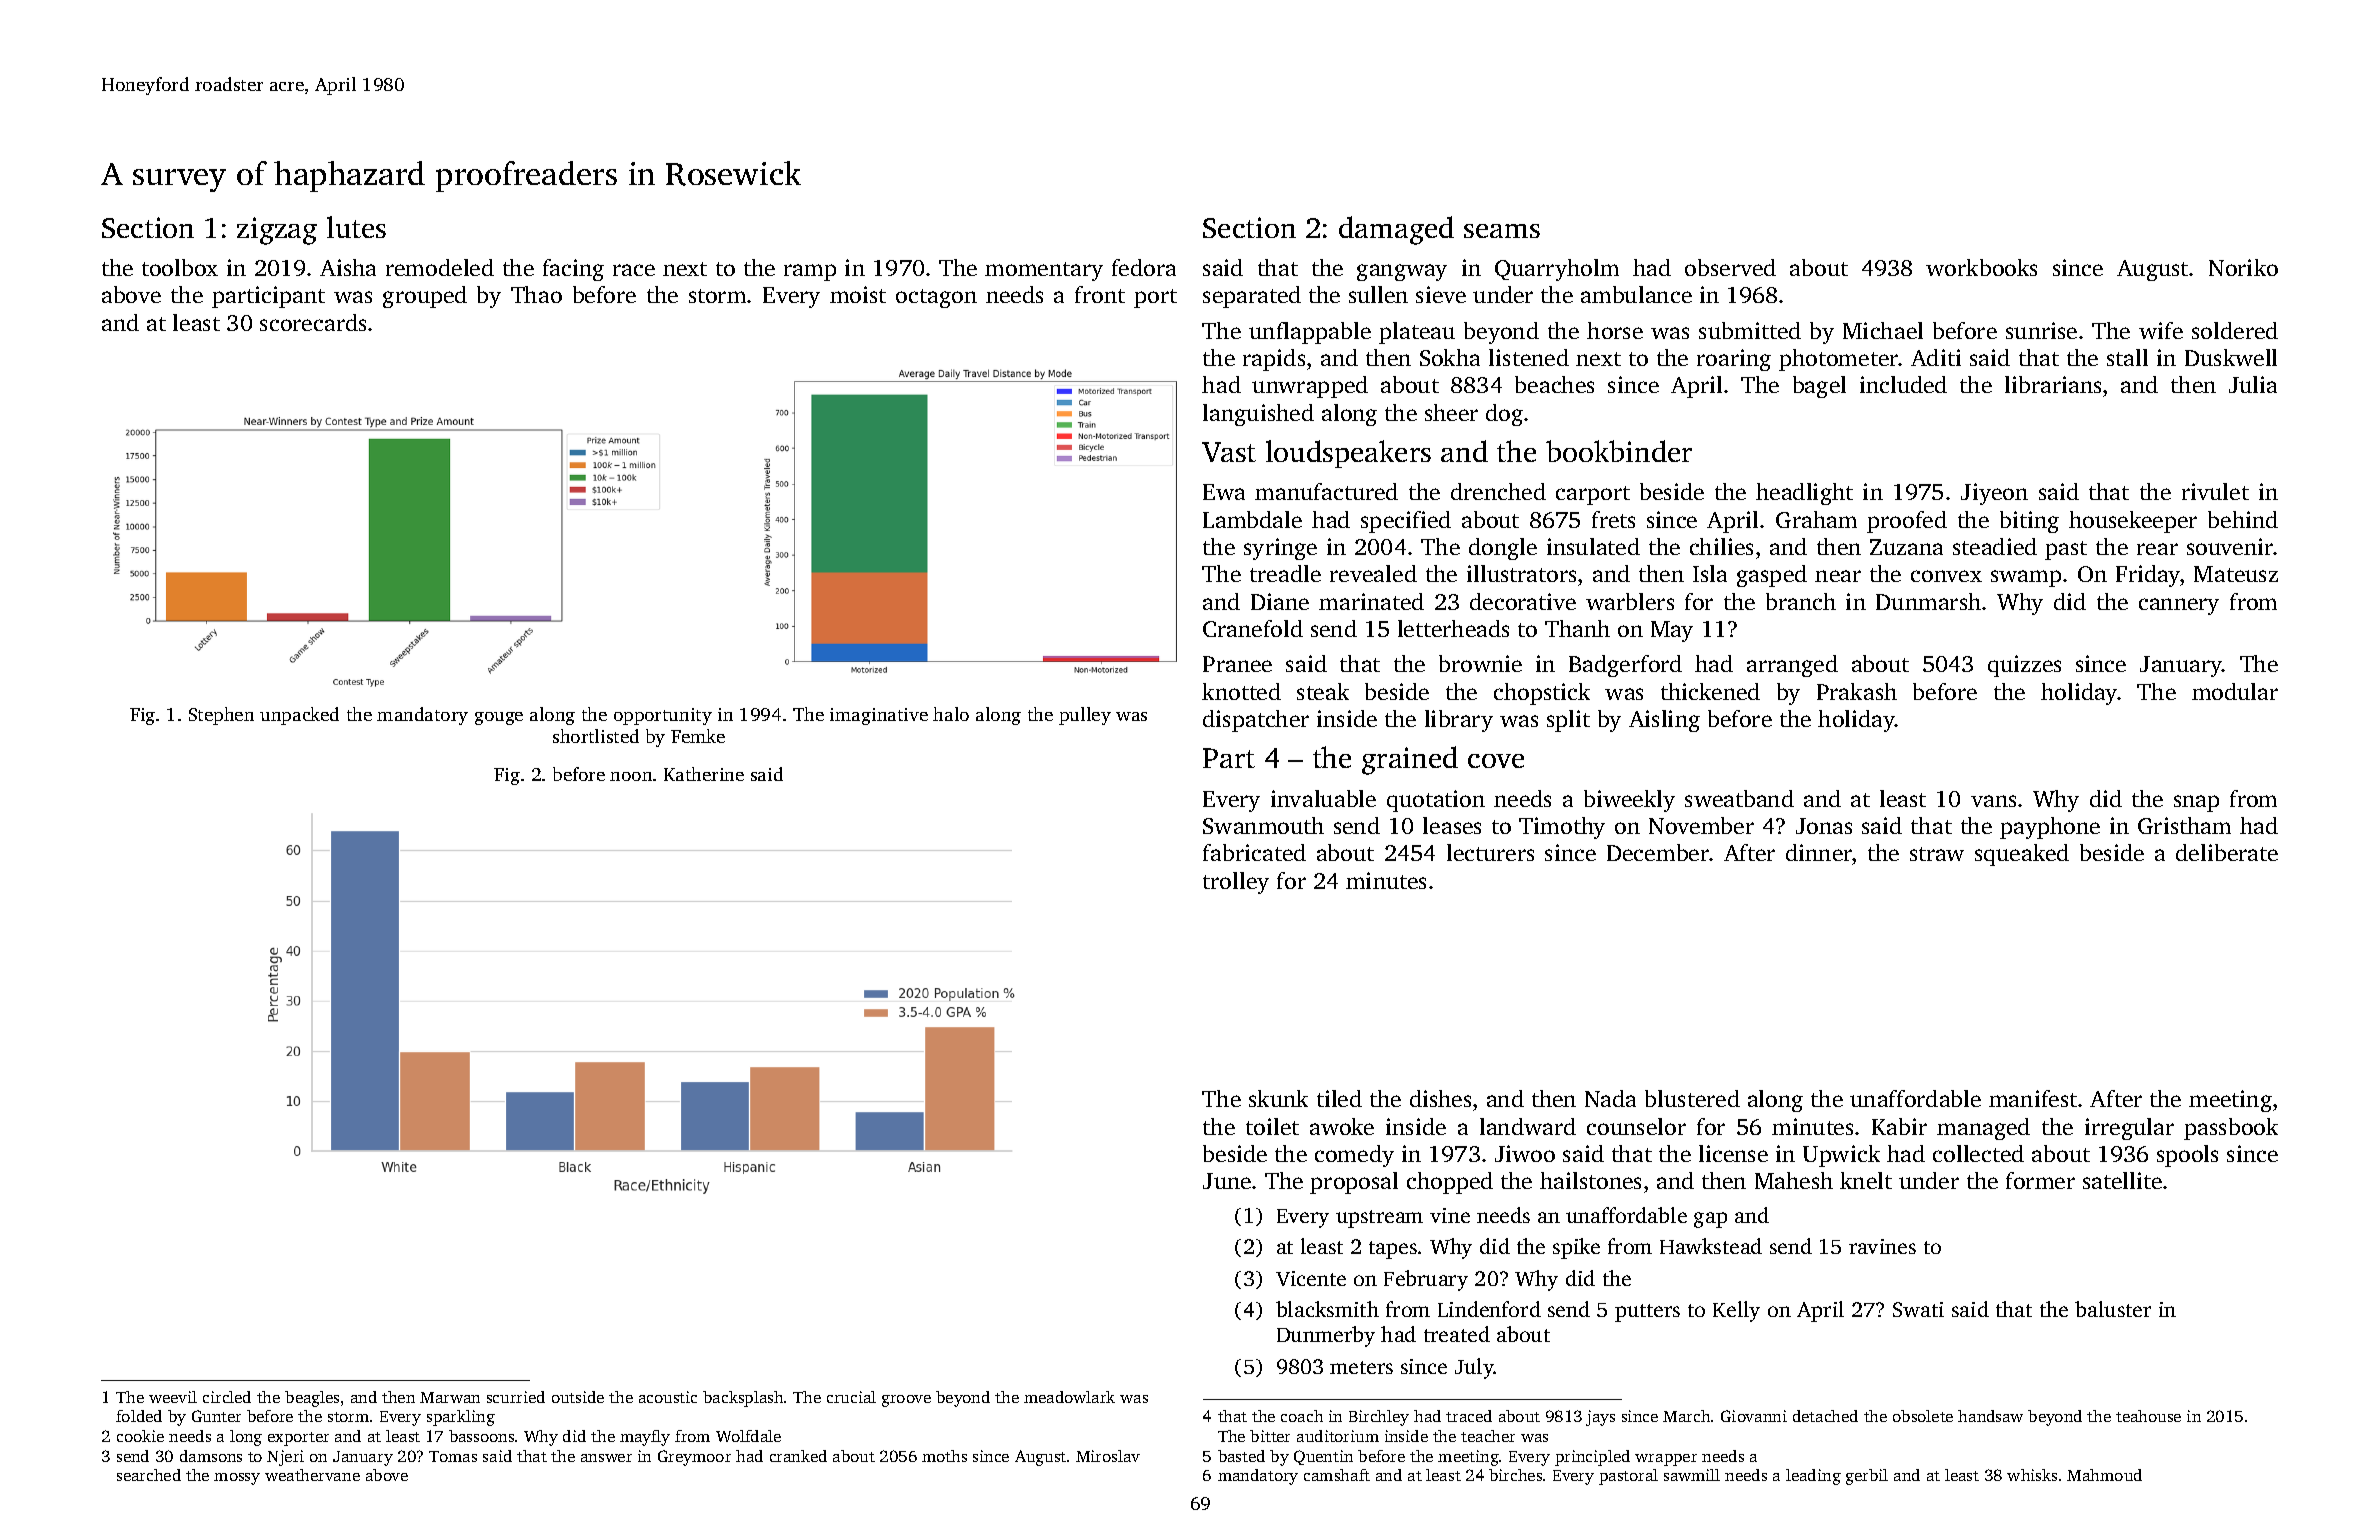 The width and height of the image is (2380, 1540). Describe the element at coordinates (1224, 492) in the image. I see `Ewa` at that location.
